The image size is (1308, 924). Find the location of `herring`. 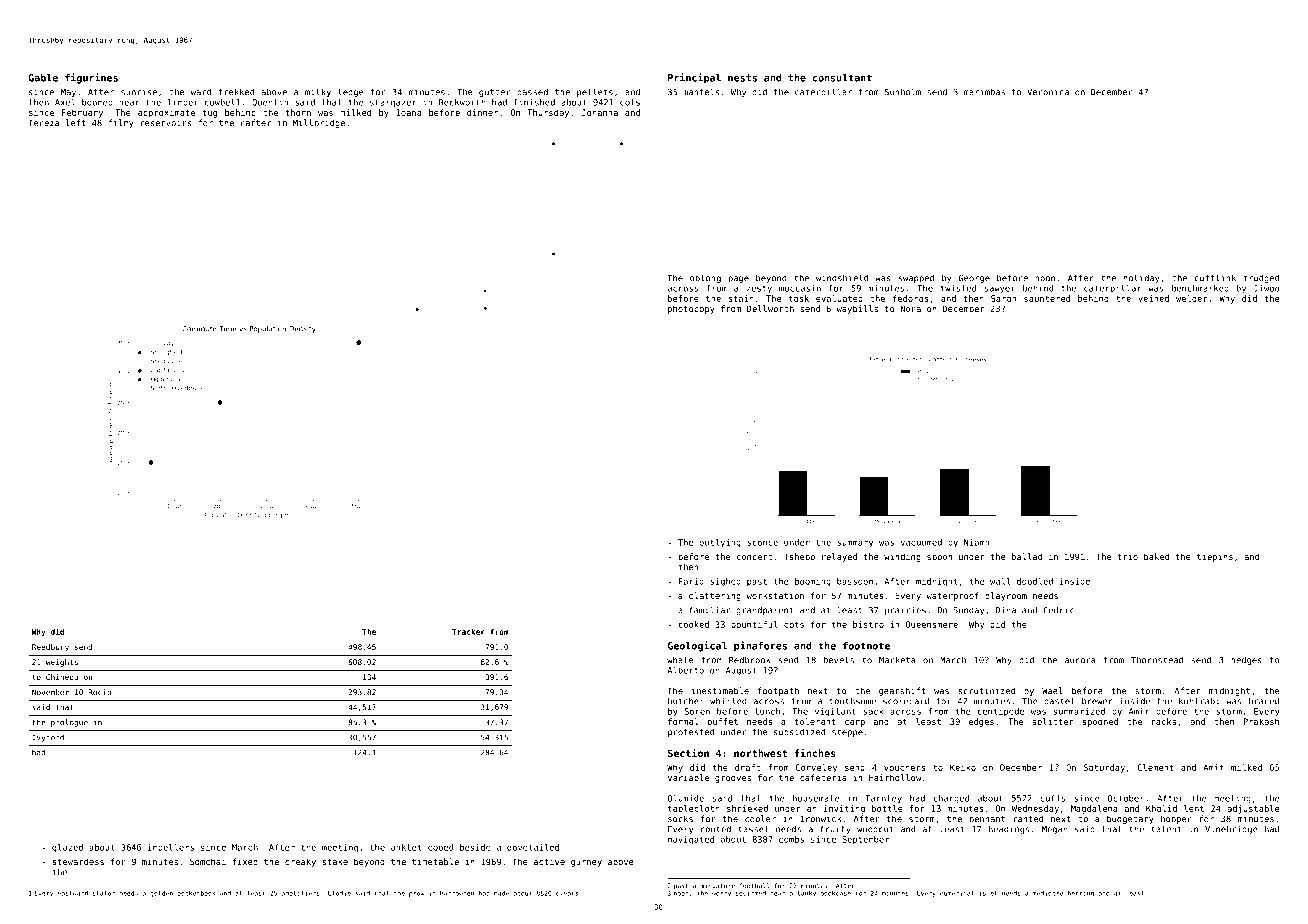

herring is located at coordinates (1081, 894).
